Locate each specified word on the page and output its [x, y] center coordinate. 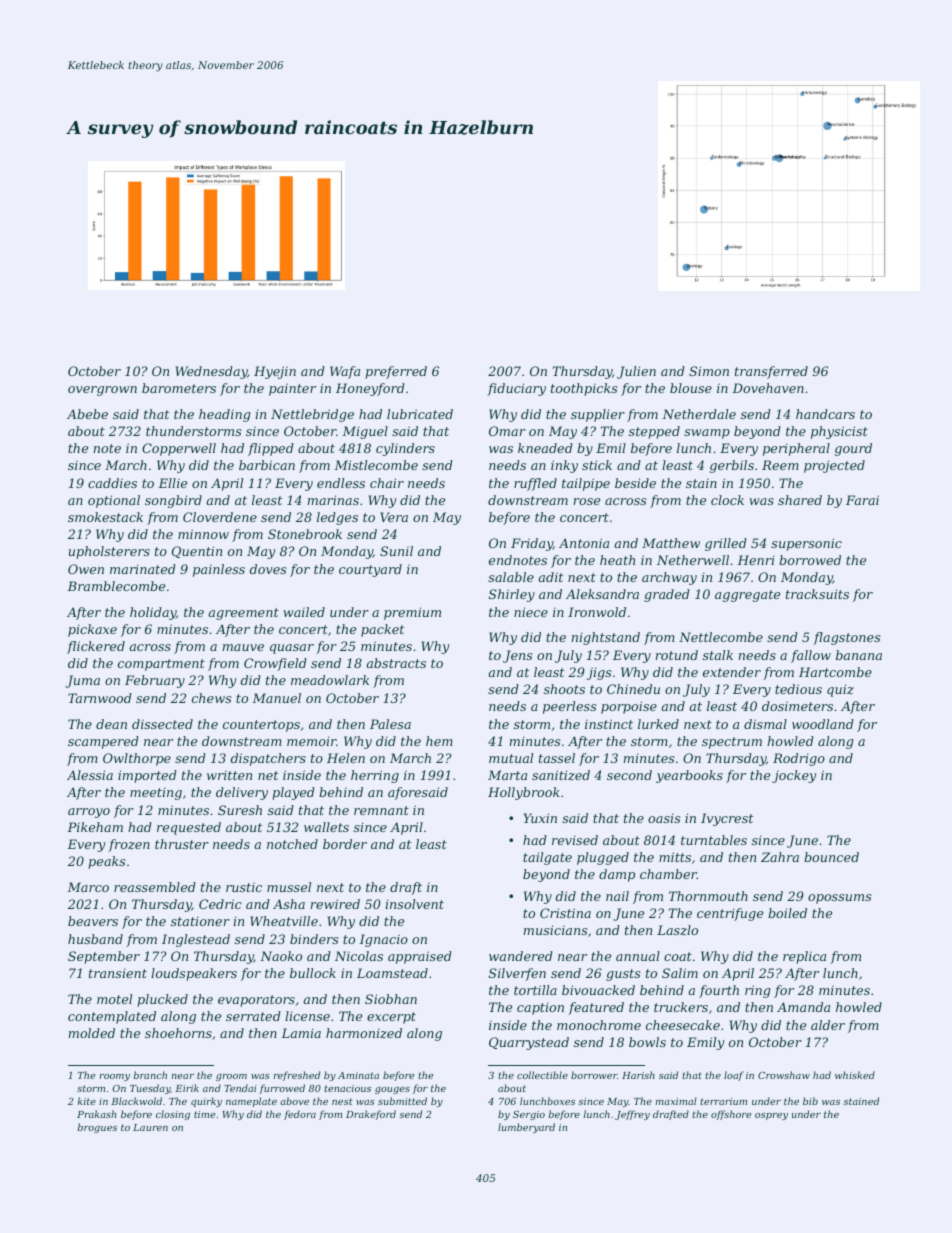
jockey [794, 776]
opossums [839, 899]
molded [91, 1033]
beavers [93, 921]
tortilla [535, 990]
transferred [771, 372]
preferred [396, 372]
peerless [569, 707]
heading [225, 415]
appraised [420, 957]
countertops [261, 726]
